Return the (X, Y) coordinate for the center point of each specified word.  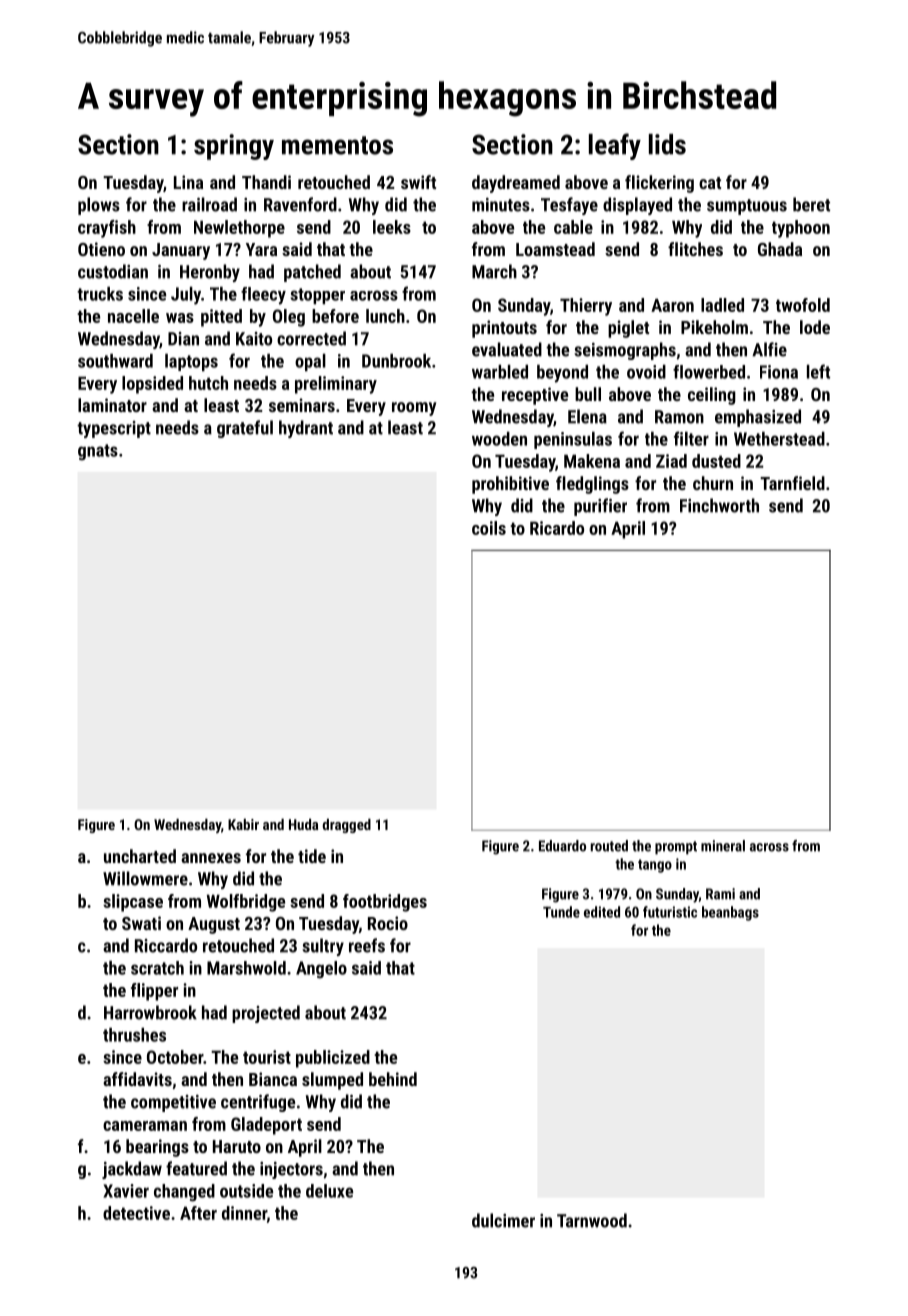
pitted (221, 318)
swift (418, 182)
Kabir (243, 824)
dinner (244, 1213)
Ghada (780, 249)
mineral (723, 846)
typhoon (801, 229)
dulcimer (503, 1220)
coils (489, 528)
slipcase (133, 903)
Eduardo (562, 846)
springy (234, 147)
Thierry (586, 307)
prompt (676, 848)
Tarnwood (592, 1220)
